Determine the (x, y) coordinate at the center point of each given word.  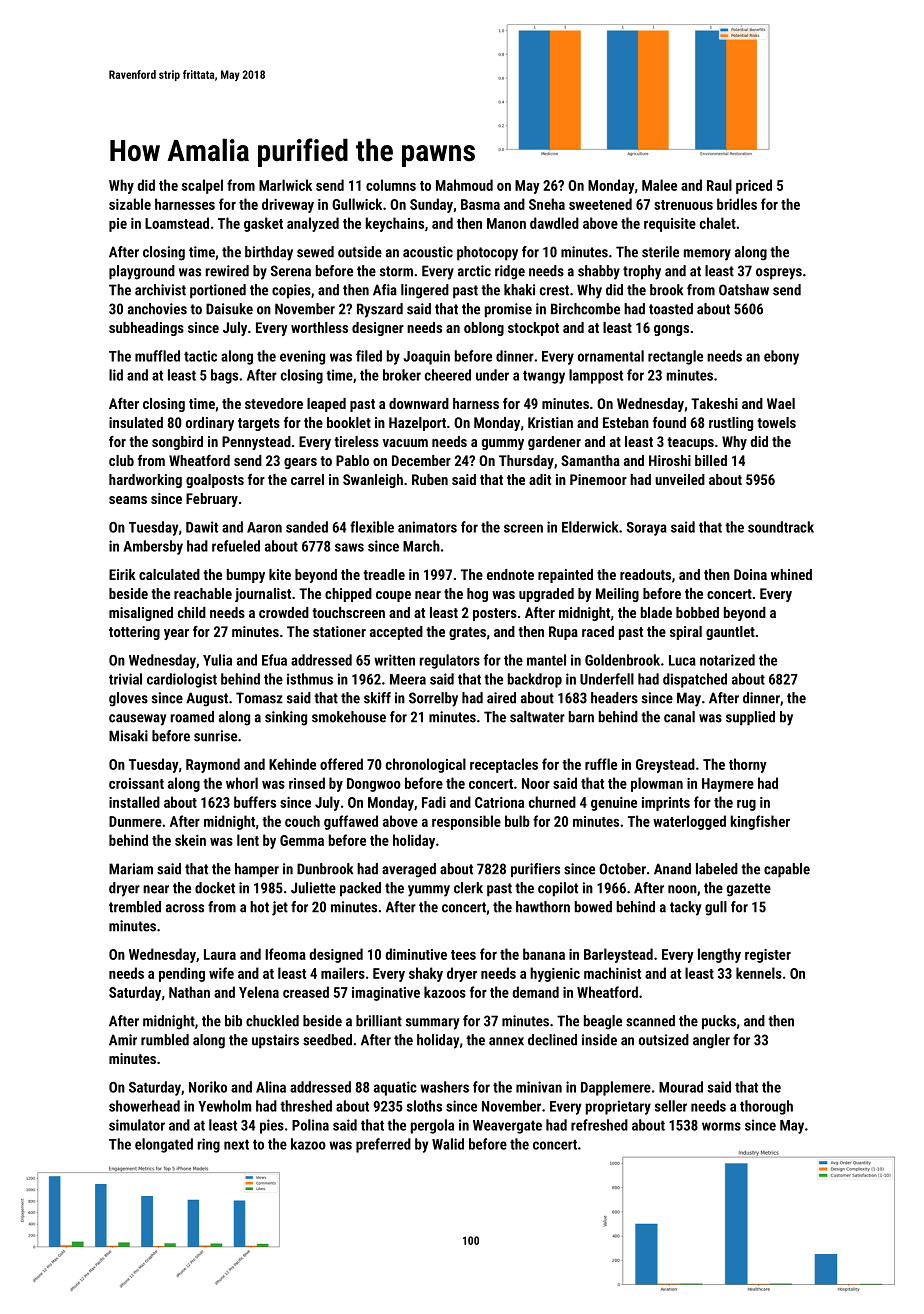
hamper (257, 870)
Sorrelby (433, 699)
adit (540, 479)
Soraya (647, 529)
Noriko (208, 1087)
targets (259, 424)
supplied (750, 718)
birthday (269, 253)
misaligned (141, 614)
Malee (659, 185)
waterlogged (689, 822)
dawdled (554, 223)
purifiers (535, 870)
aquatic (395, 1088)
